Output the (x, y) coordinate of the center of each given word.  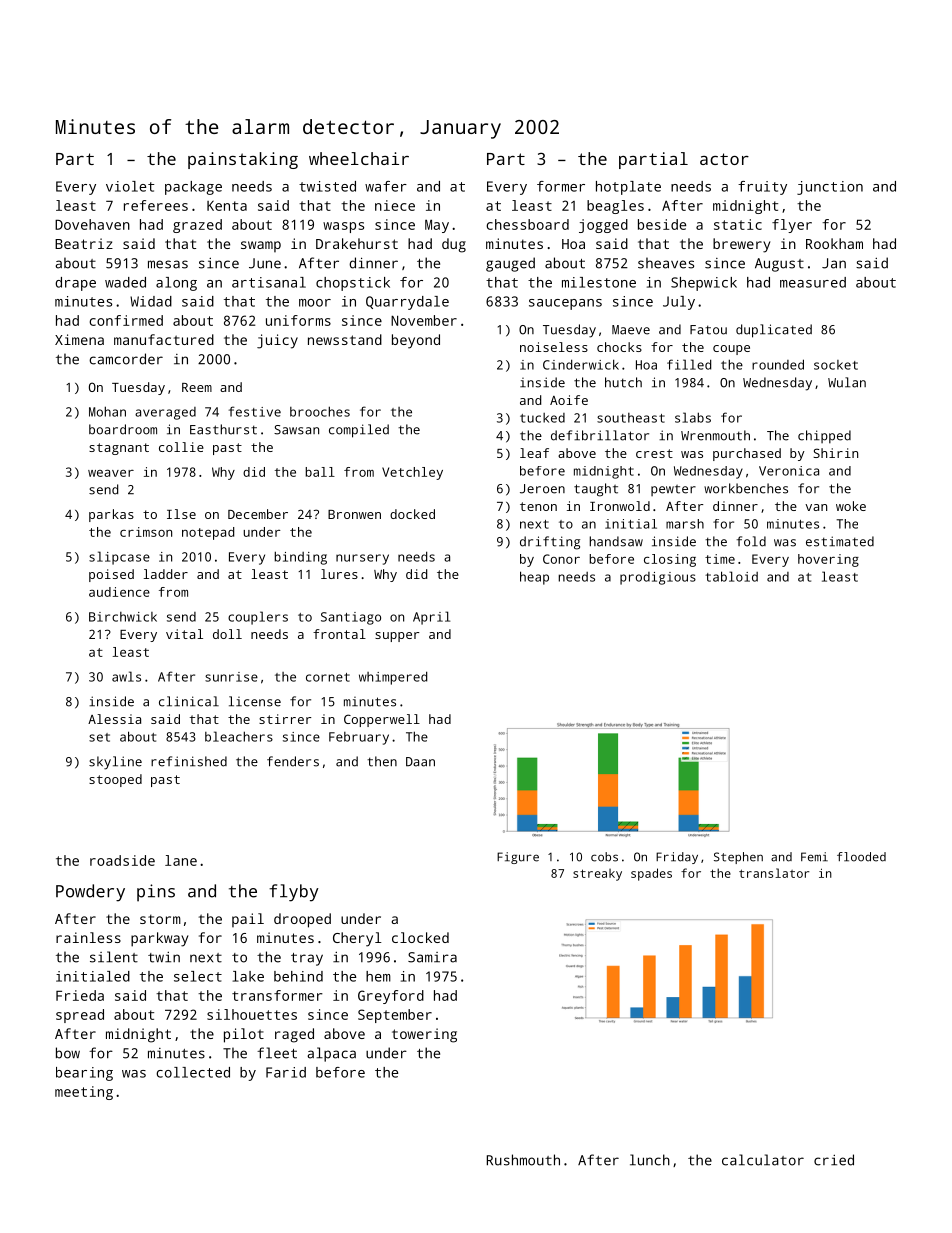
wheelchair (359, 158)
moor (315, 303)
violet (130, 186)
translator (774, 873)
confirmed (126, 320)
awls (126, 676)
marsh (685, 524)
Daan (420, 762)
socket (836, 365)
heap (534, 578)
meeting (84, 1093)
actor (724, 159)
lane (181, 860)
